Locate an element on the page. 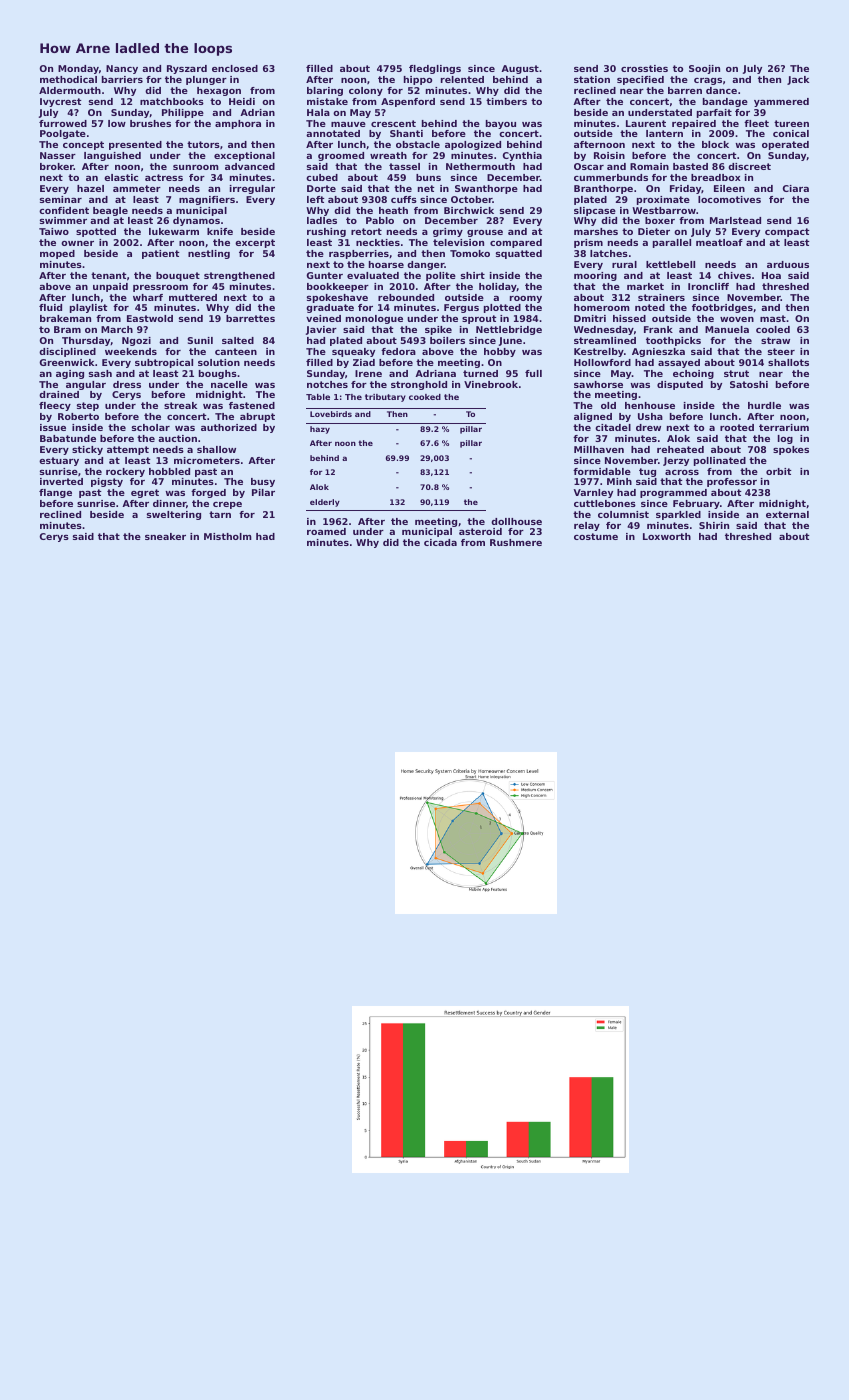 The image size is (849, 1400). bandage is located at coordinates (725, 102).
